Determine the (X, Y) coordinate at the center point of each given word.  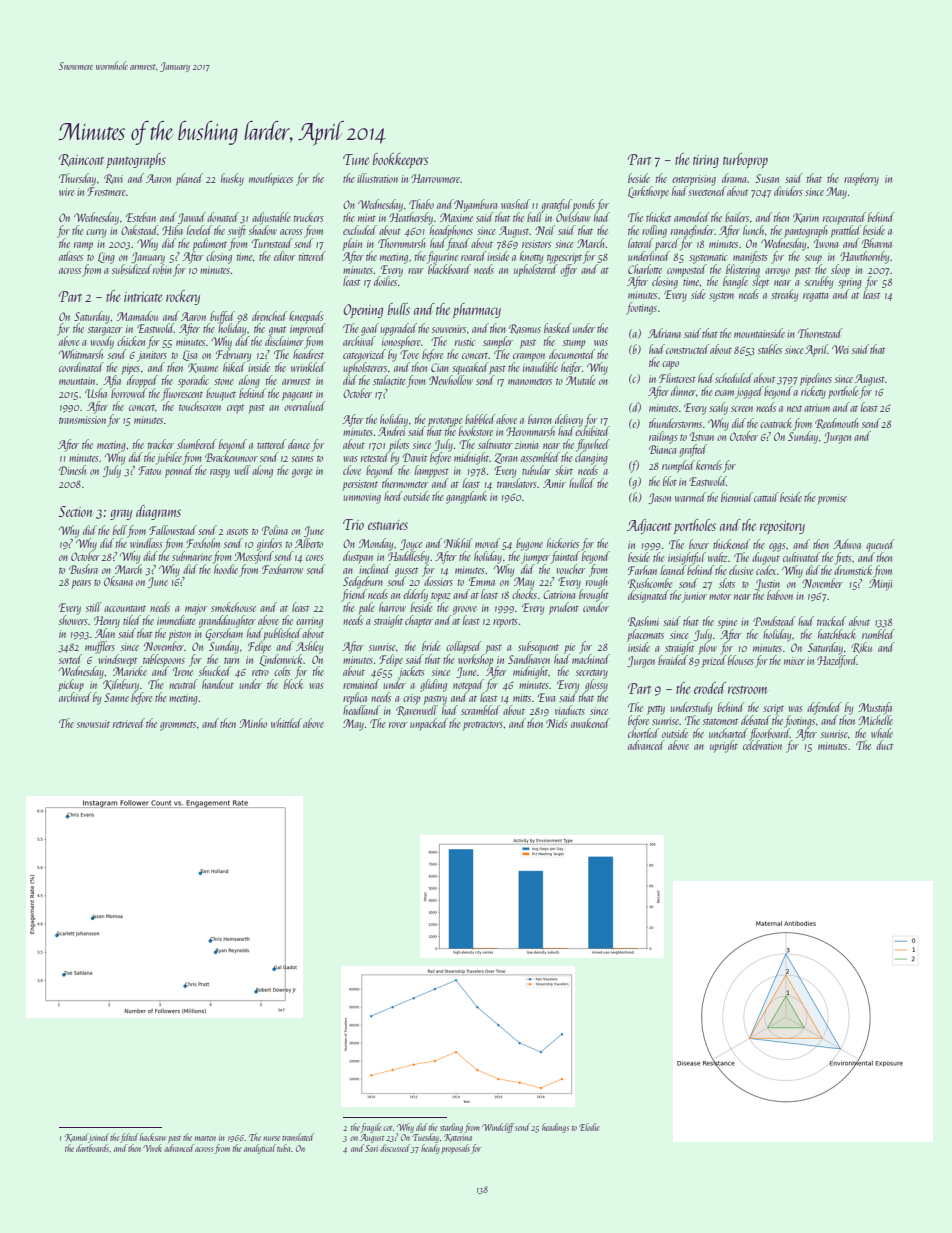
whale (882, 733)
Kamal (77, 1138)
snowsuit (93, 724)
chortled (643, 733)
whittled (286, 723)
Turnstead (272, 243)
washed (515, 204)
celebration (762, 745)
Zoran (506, 458)
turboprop (745, 160)
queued (880, 545)
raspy (220, 473)
